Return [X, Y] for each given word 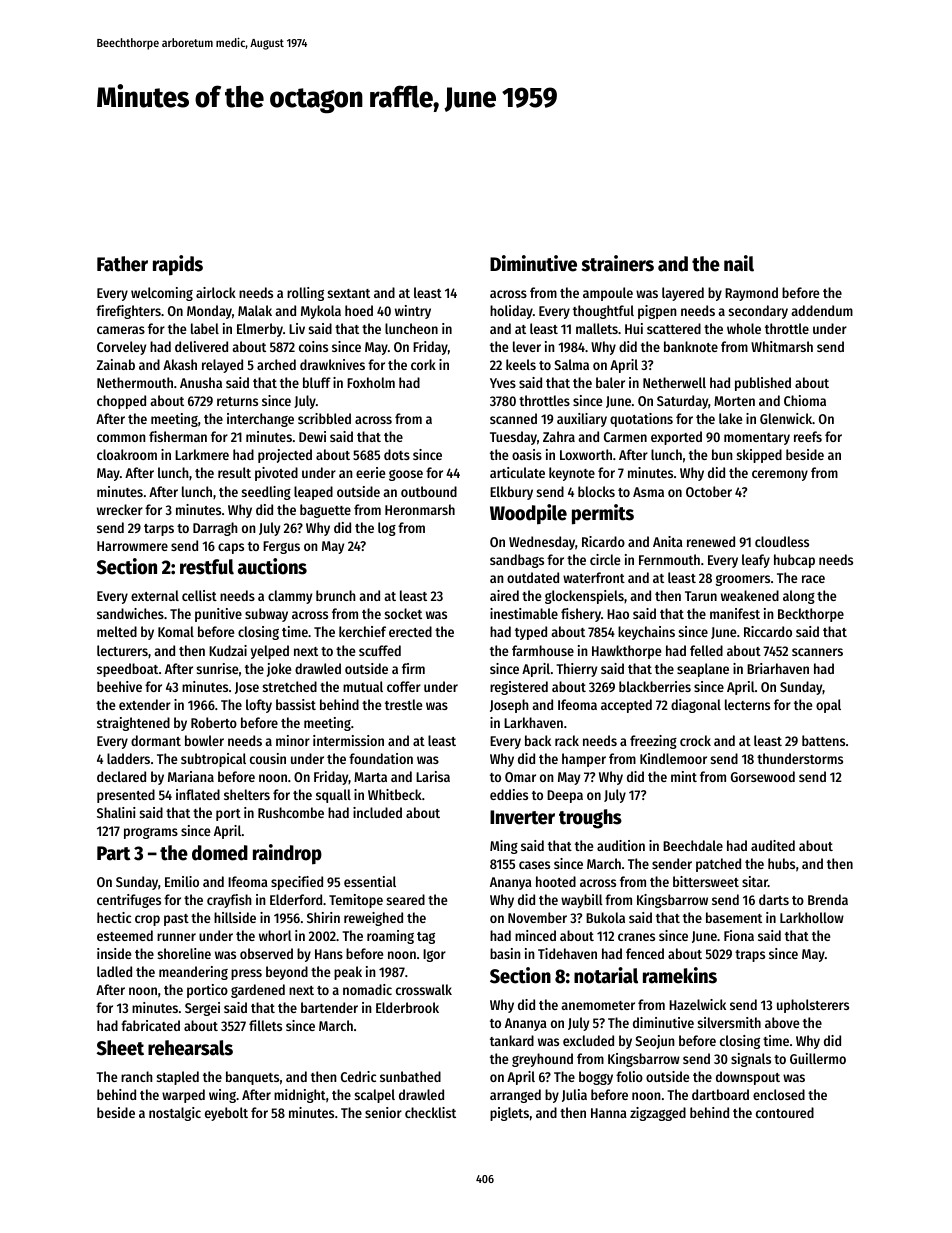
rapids [178, 265]
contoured [785, 1112]
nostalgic [175, 1114]
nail [739, 263]
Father [122, 264]
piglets [509, 1114]
